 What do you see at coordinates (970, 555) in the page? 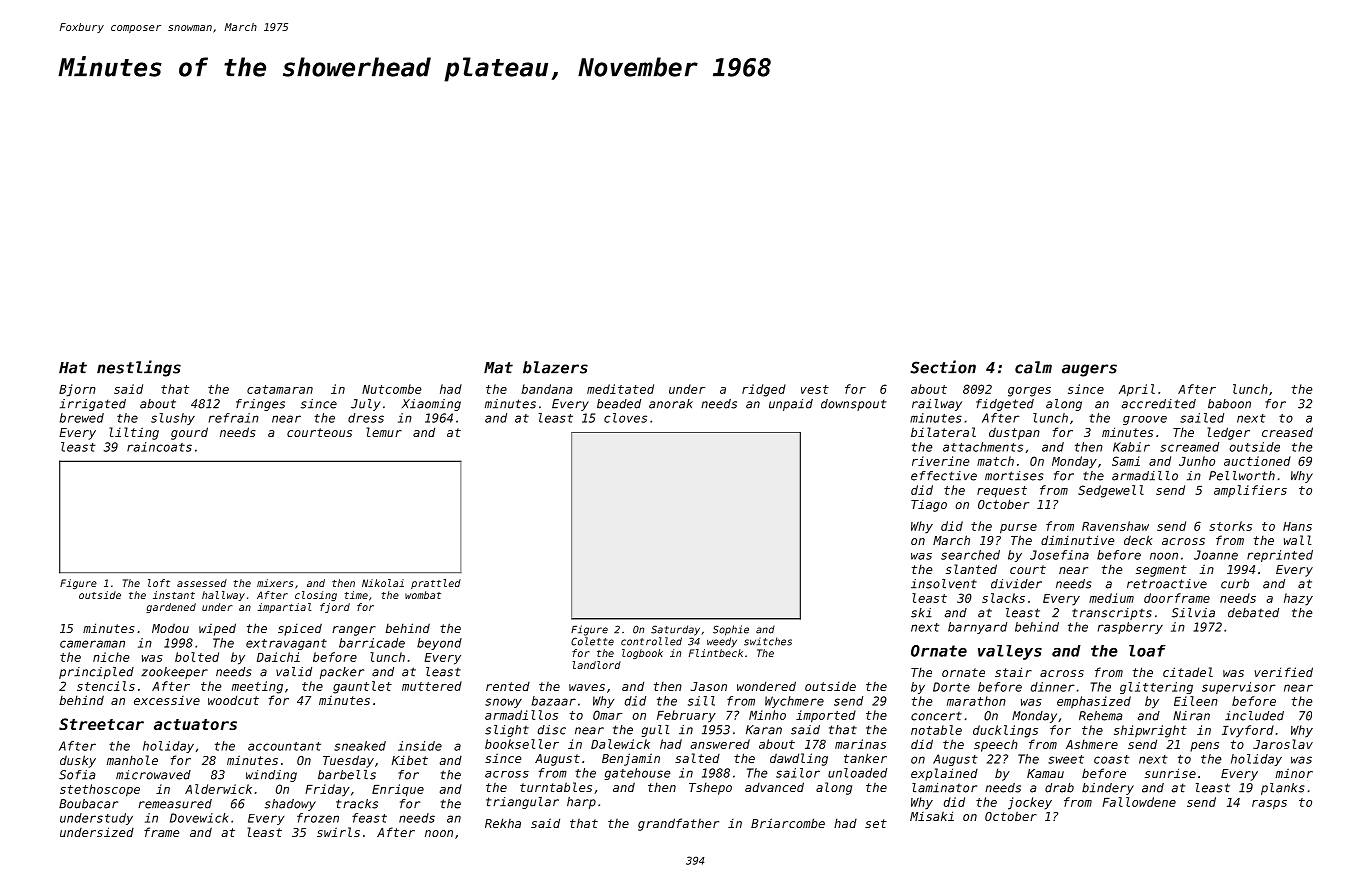
I see `searched` at bounding box center [970, 555].
